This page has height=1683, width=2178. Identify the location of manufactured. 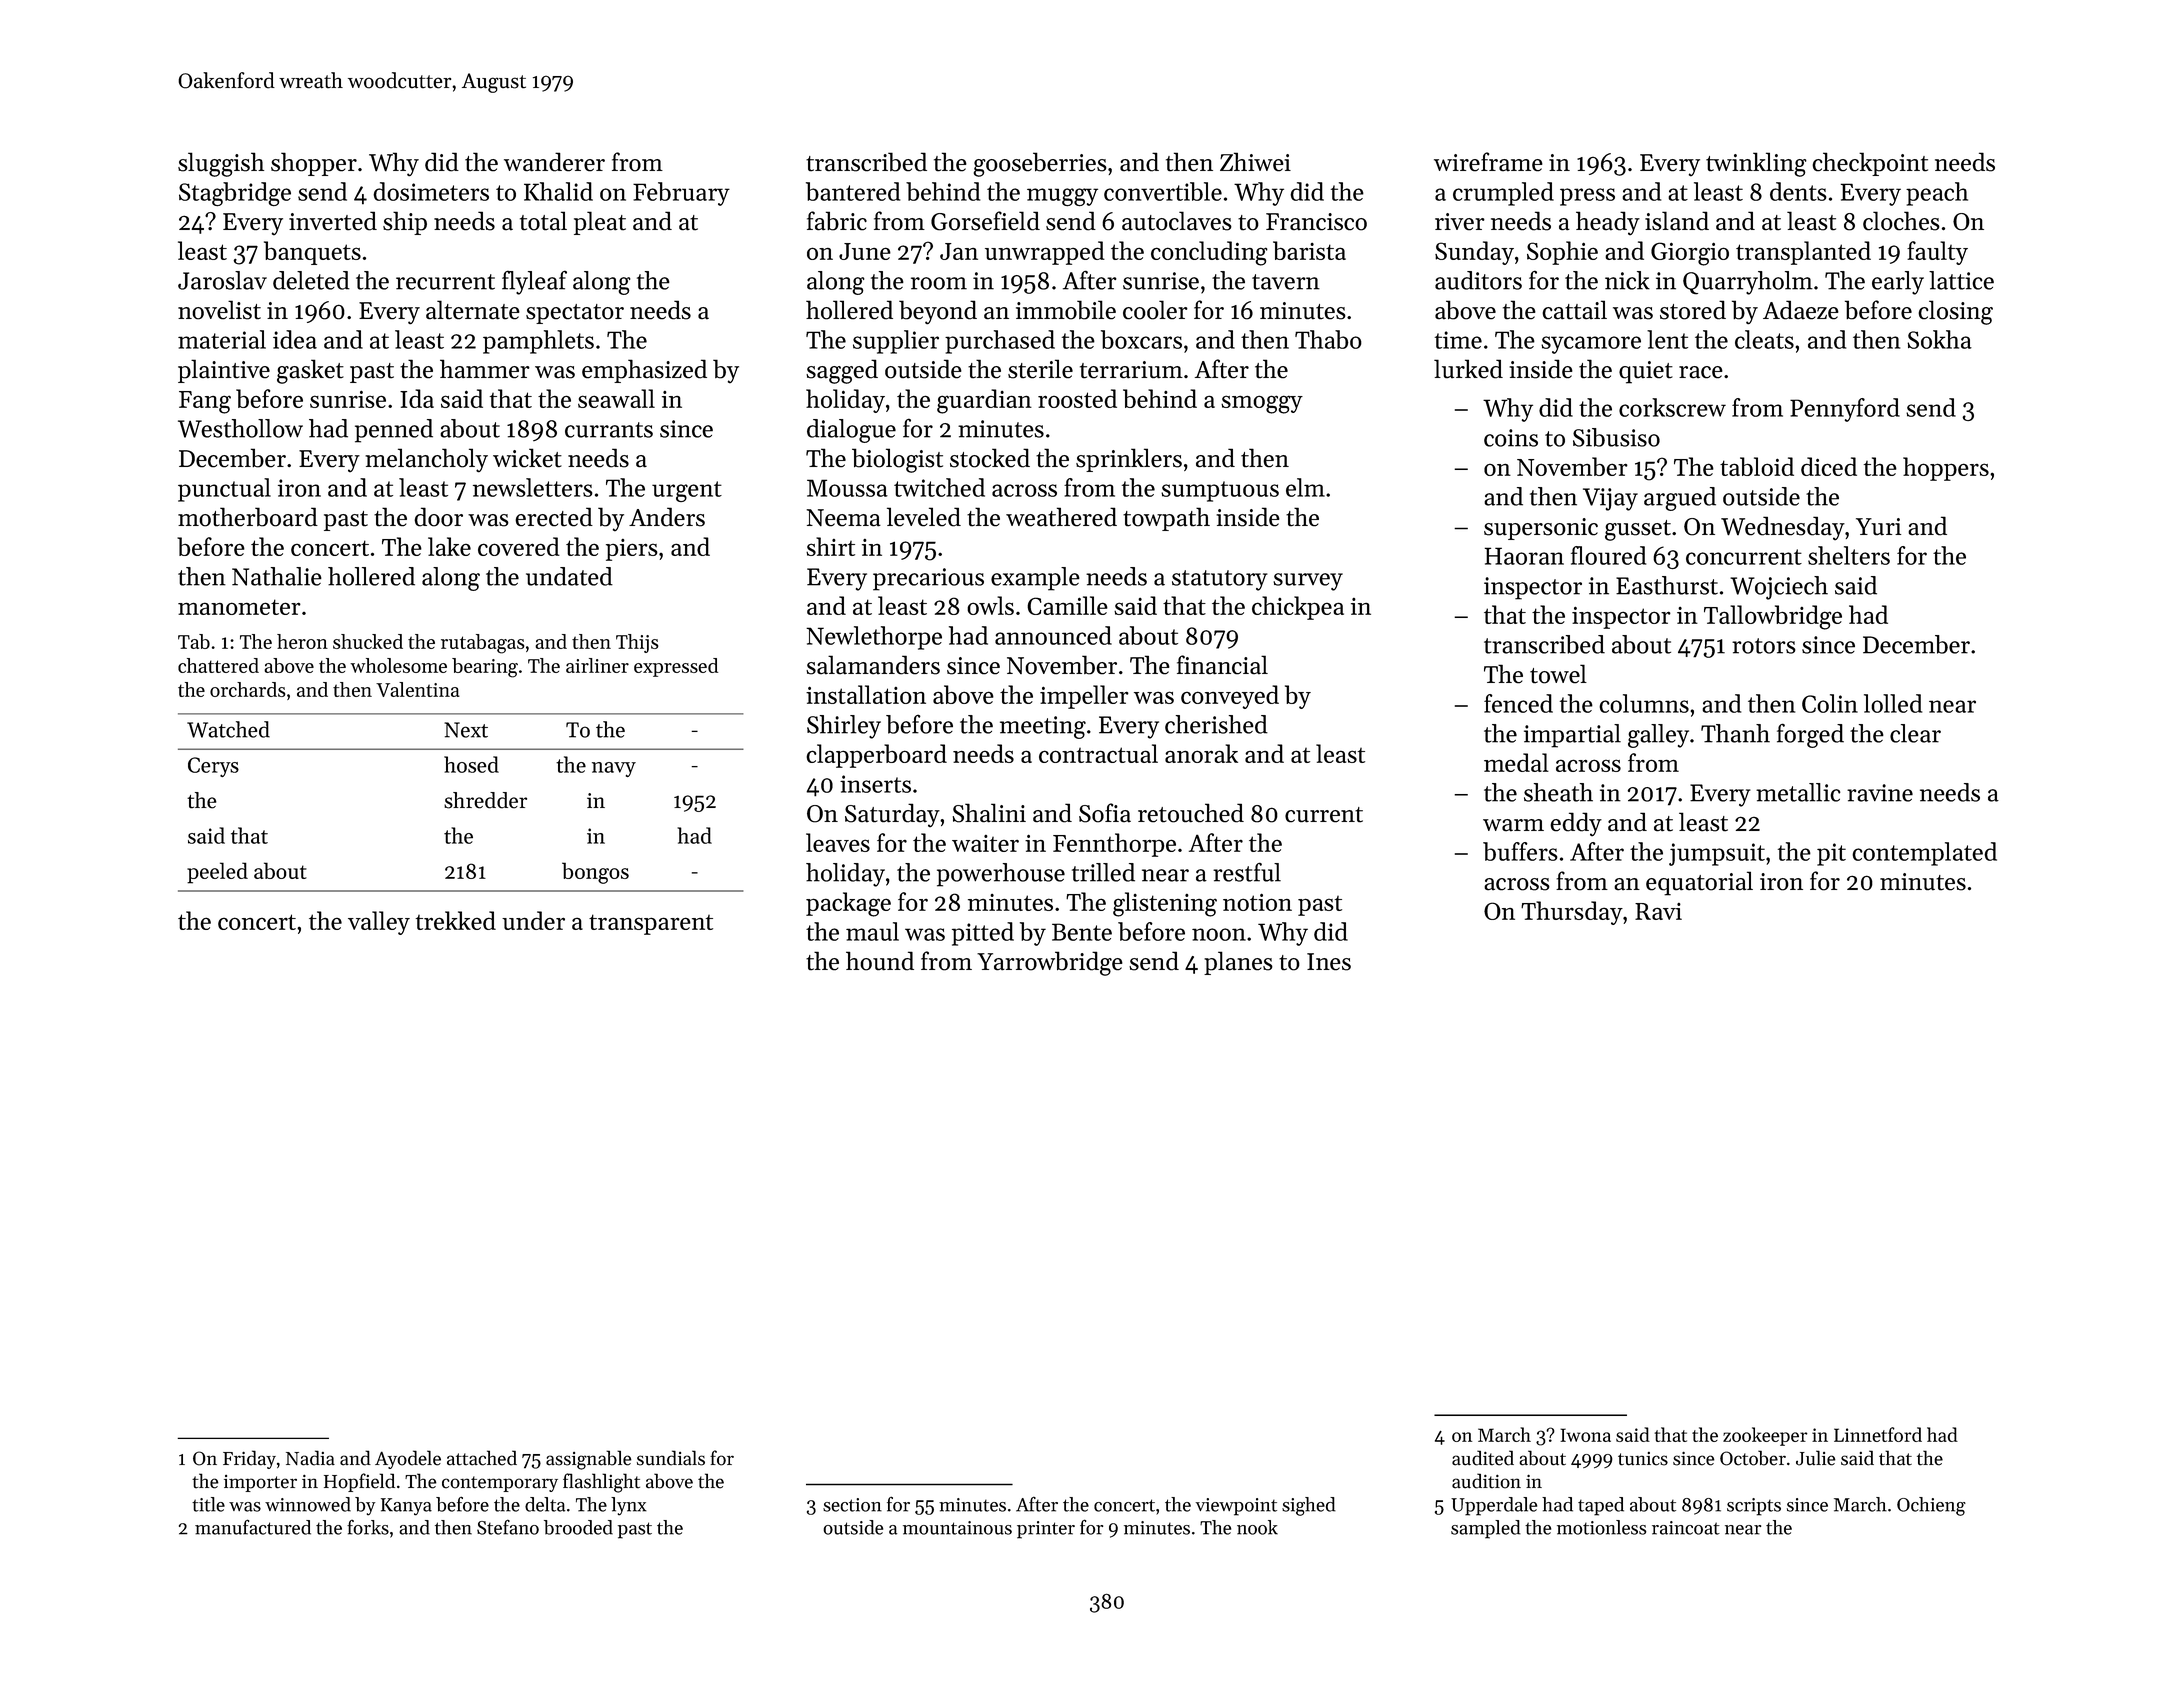
(253, 1527).
